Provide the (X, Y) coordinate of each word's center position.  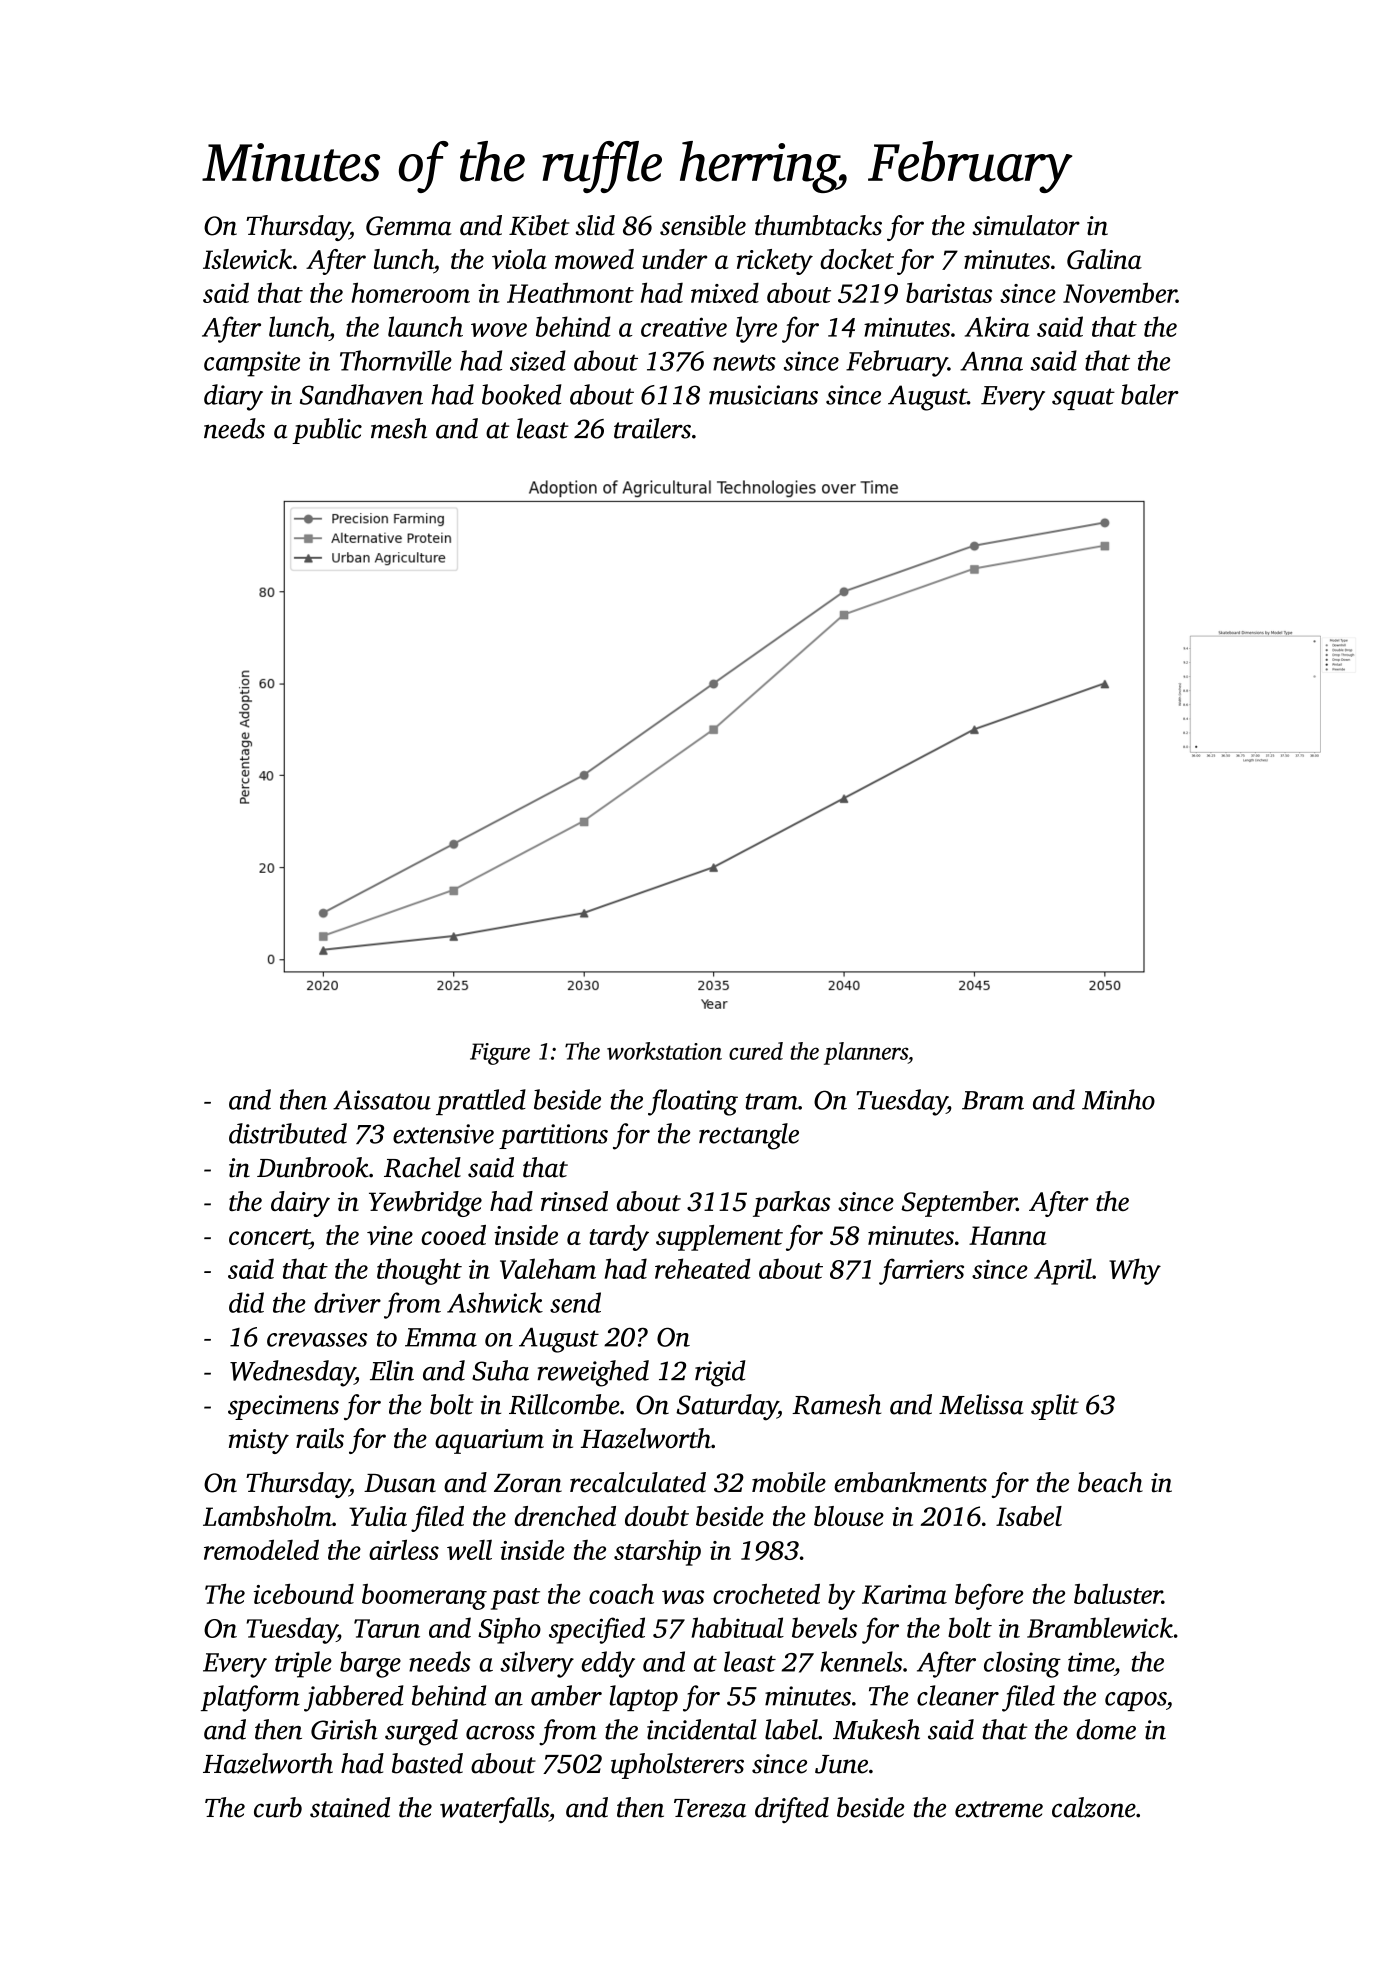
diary (233, 397)
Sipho (509, 1630)
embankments (910, 1482)
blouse (849, 1516)
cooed (453, 1235)
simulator (1026, 225)
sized (538, 360)
